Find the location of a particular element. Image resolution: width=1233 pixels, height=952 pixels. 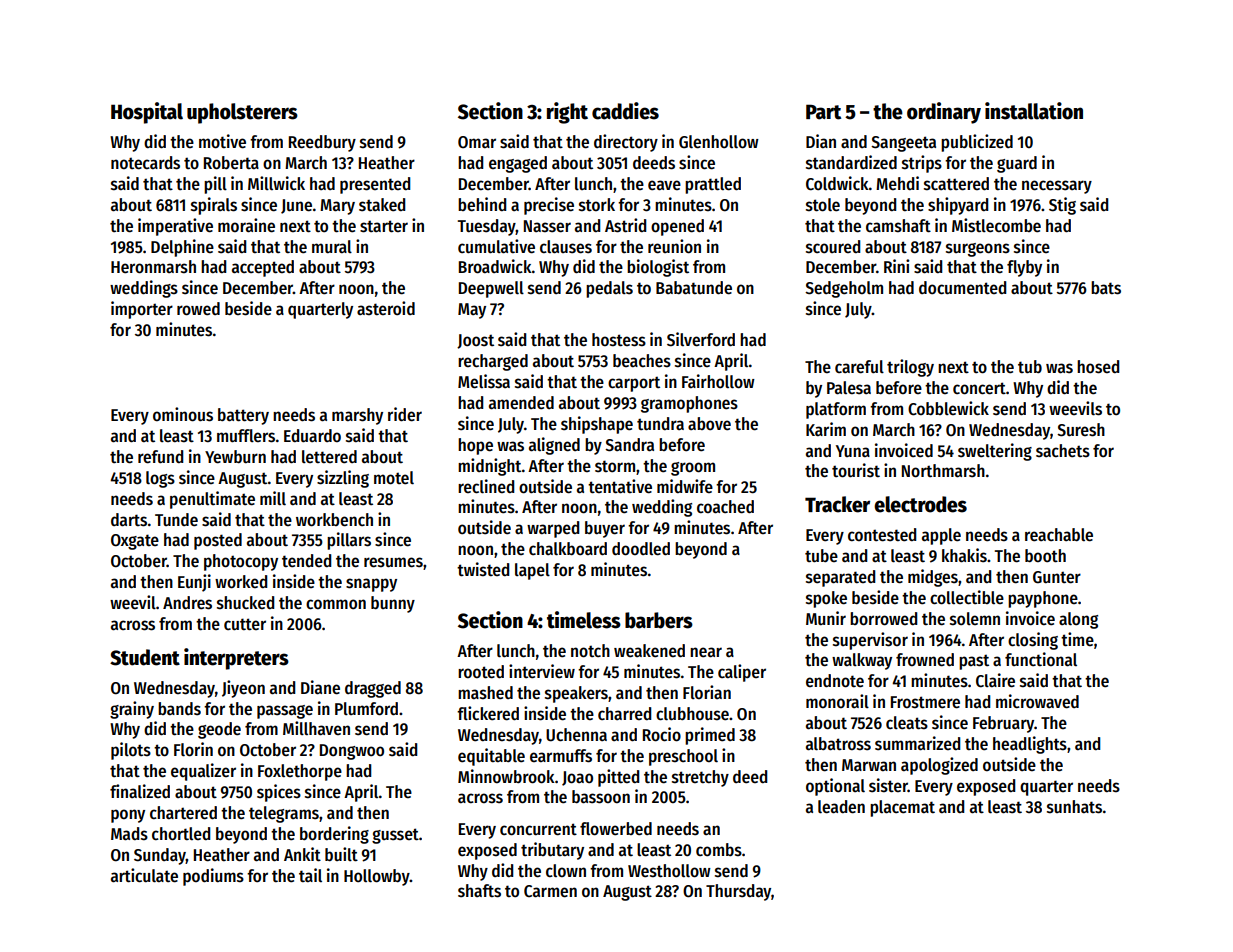

beaches is located at coordinates (642, 361).
